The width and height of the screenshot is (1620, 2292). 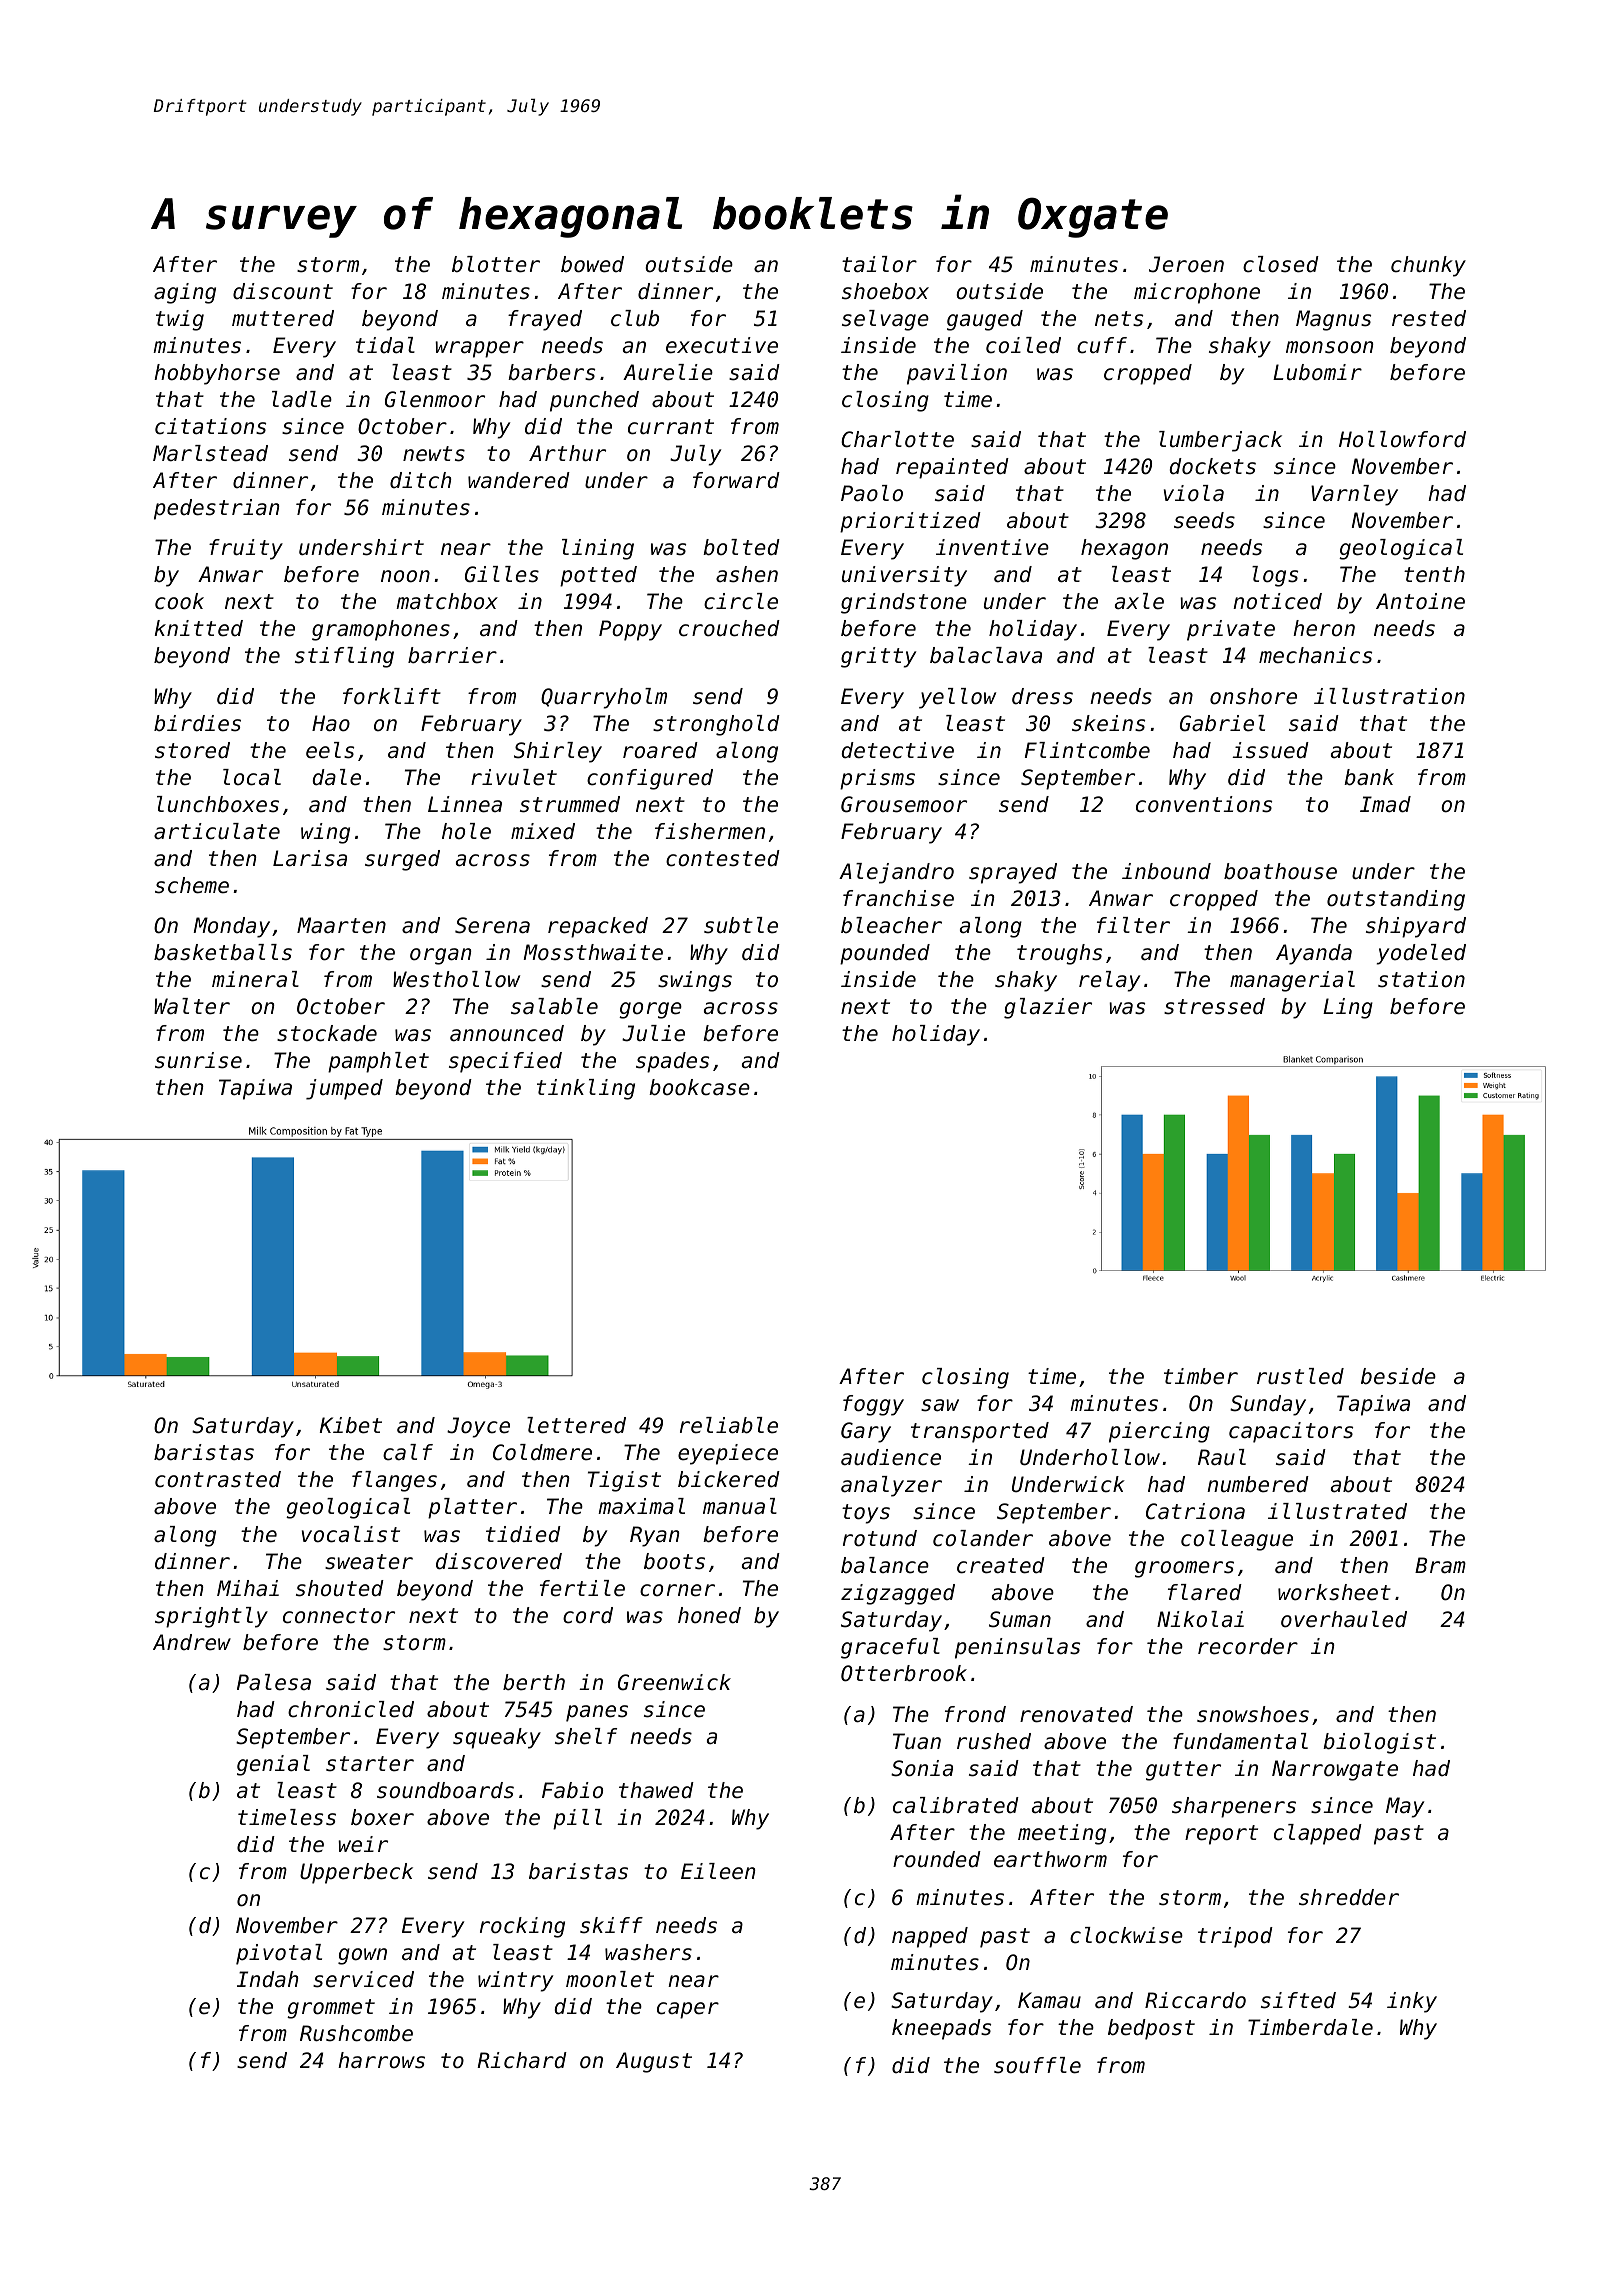 What do you see at coordinates (1298, 2000) in the screenshot?
I see `sifted` at bounding box center [1298, 2000].
